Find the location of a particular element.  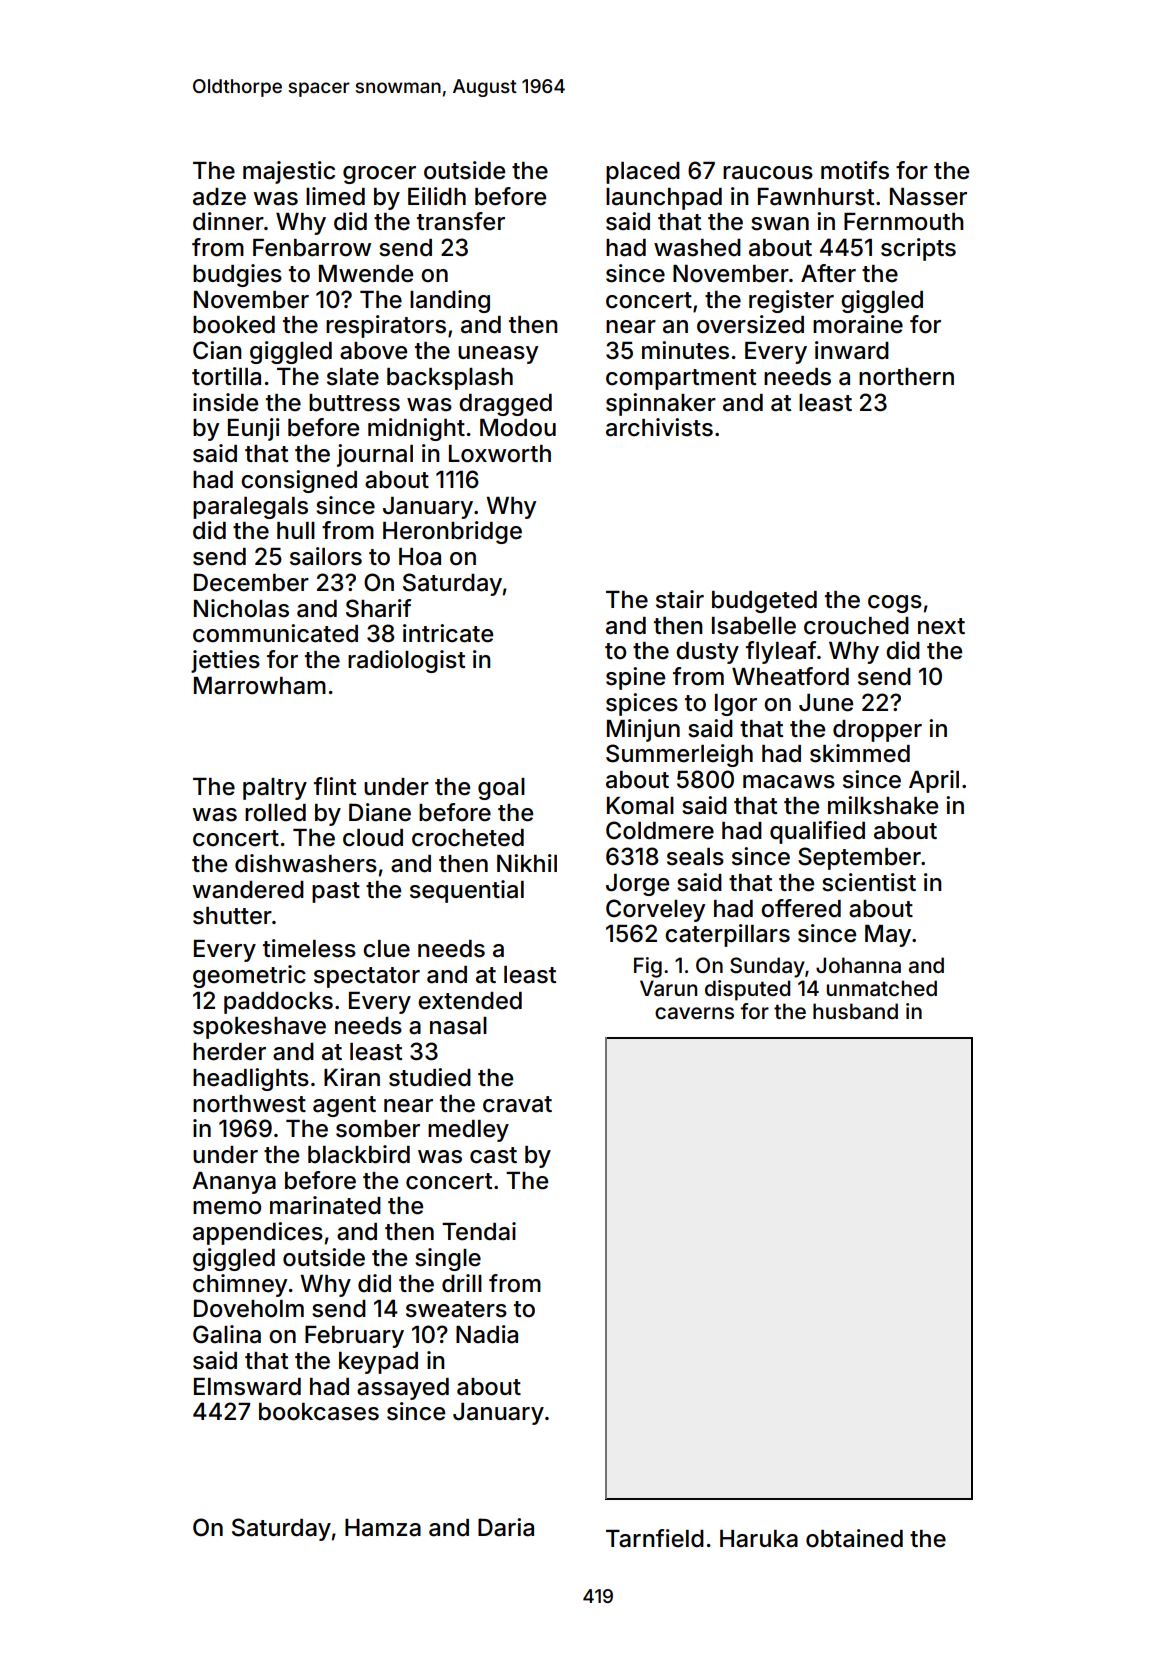

obtained is located at coordinates (854, 1538).
